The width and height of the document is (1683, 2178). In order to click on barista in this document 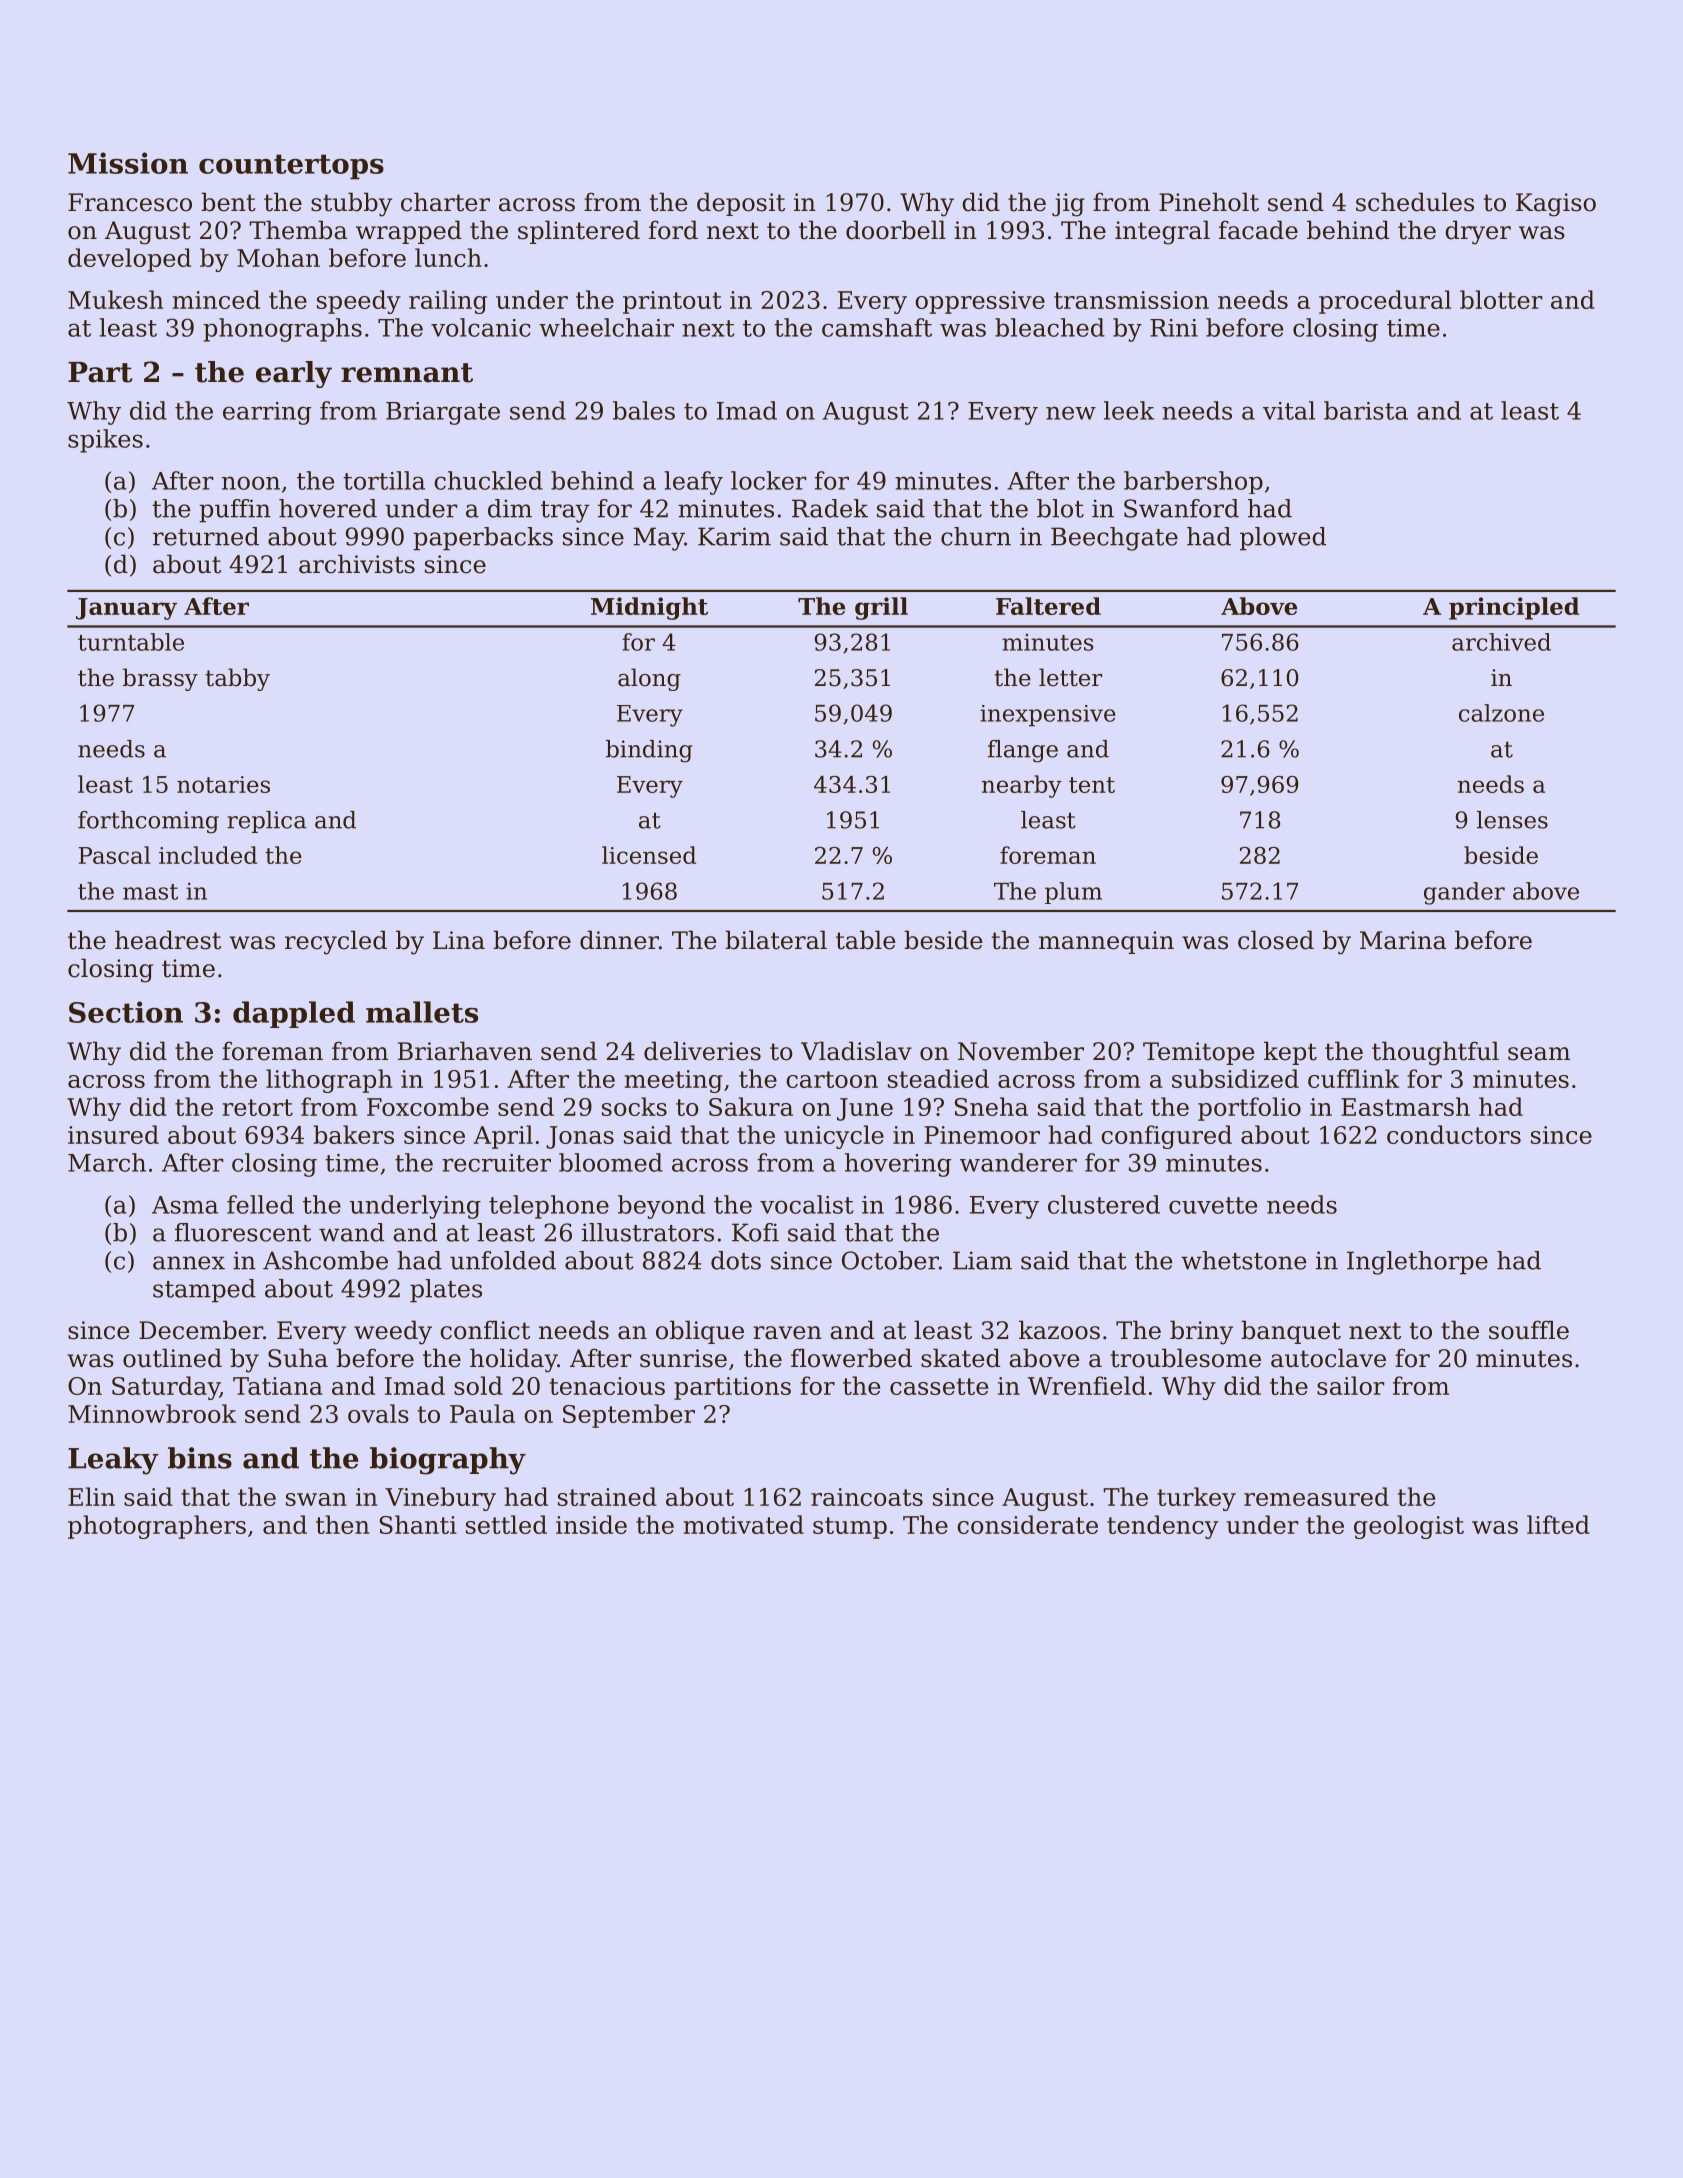, I will do `click(1366, 410)`.
